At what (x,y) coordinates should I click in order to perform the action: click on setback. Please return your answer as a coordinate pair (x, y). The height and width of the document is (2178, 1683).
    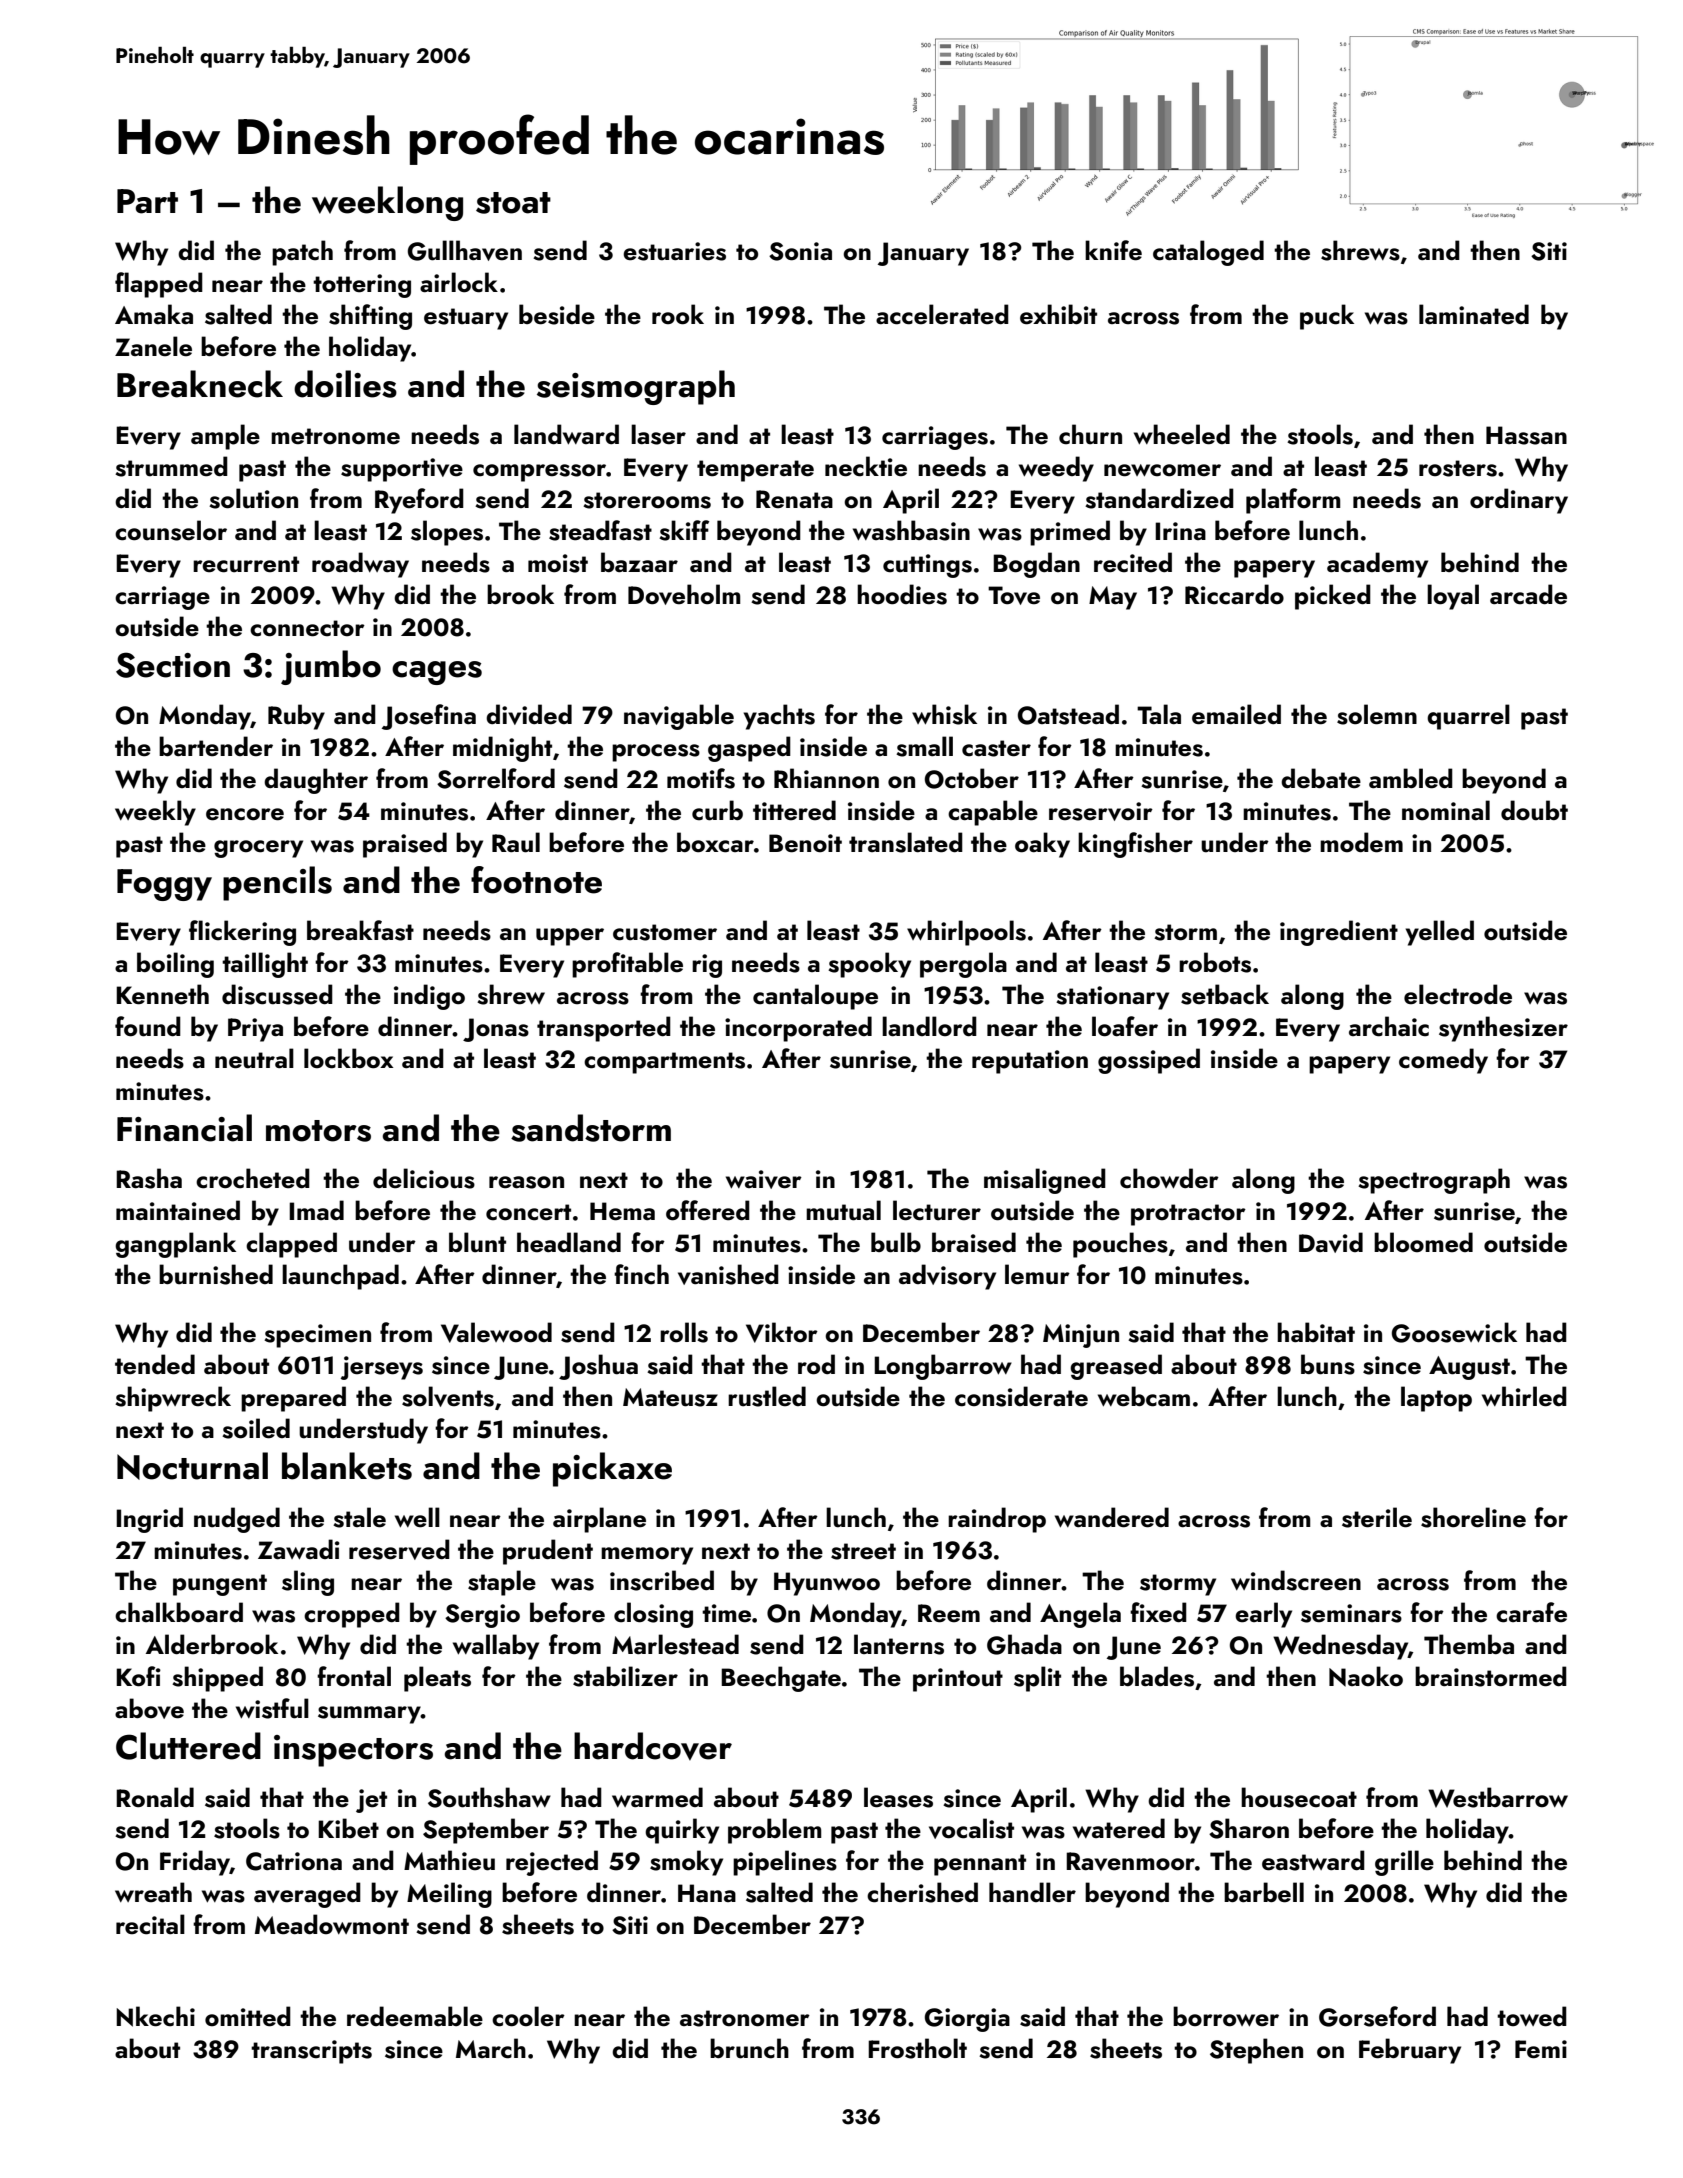
    Looking at the image, I should click on (1225, 994).
